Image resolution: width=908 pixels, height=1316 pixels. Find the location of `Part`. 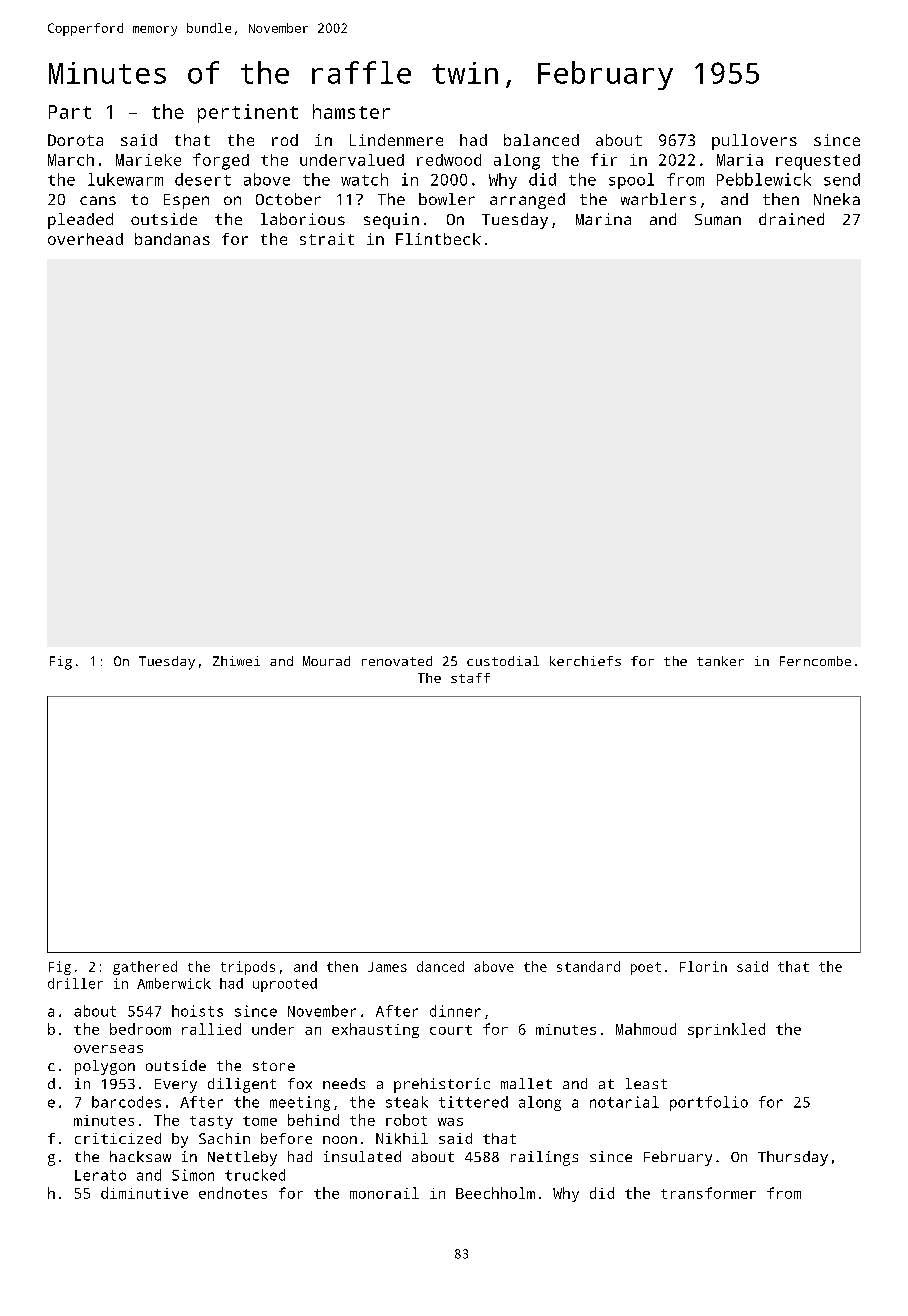

Part is located at coordinates (70, 112).
